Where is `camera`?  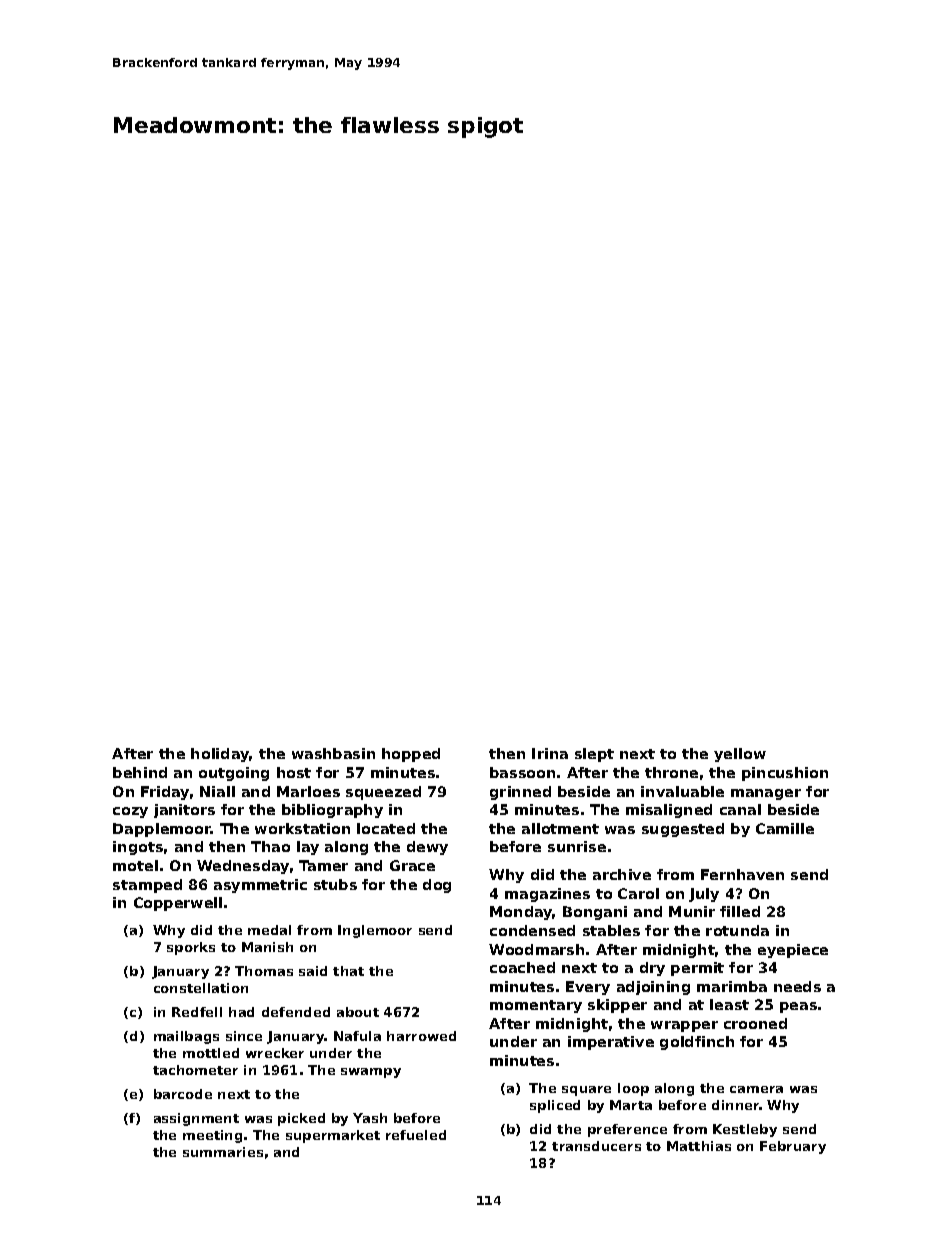
camera is located at coordinates (756, 1089).
